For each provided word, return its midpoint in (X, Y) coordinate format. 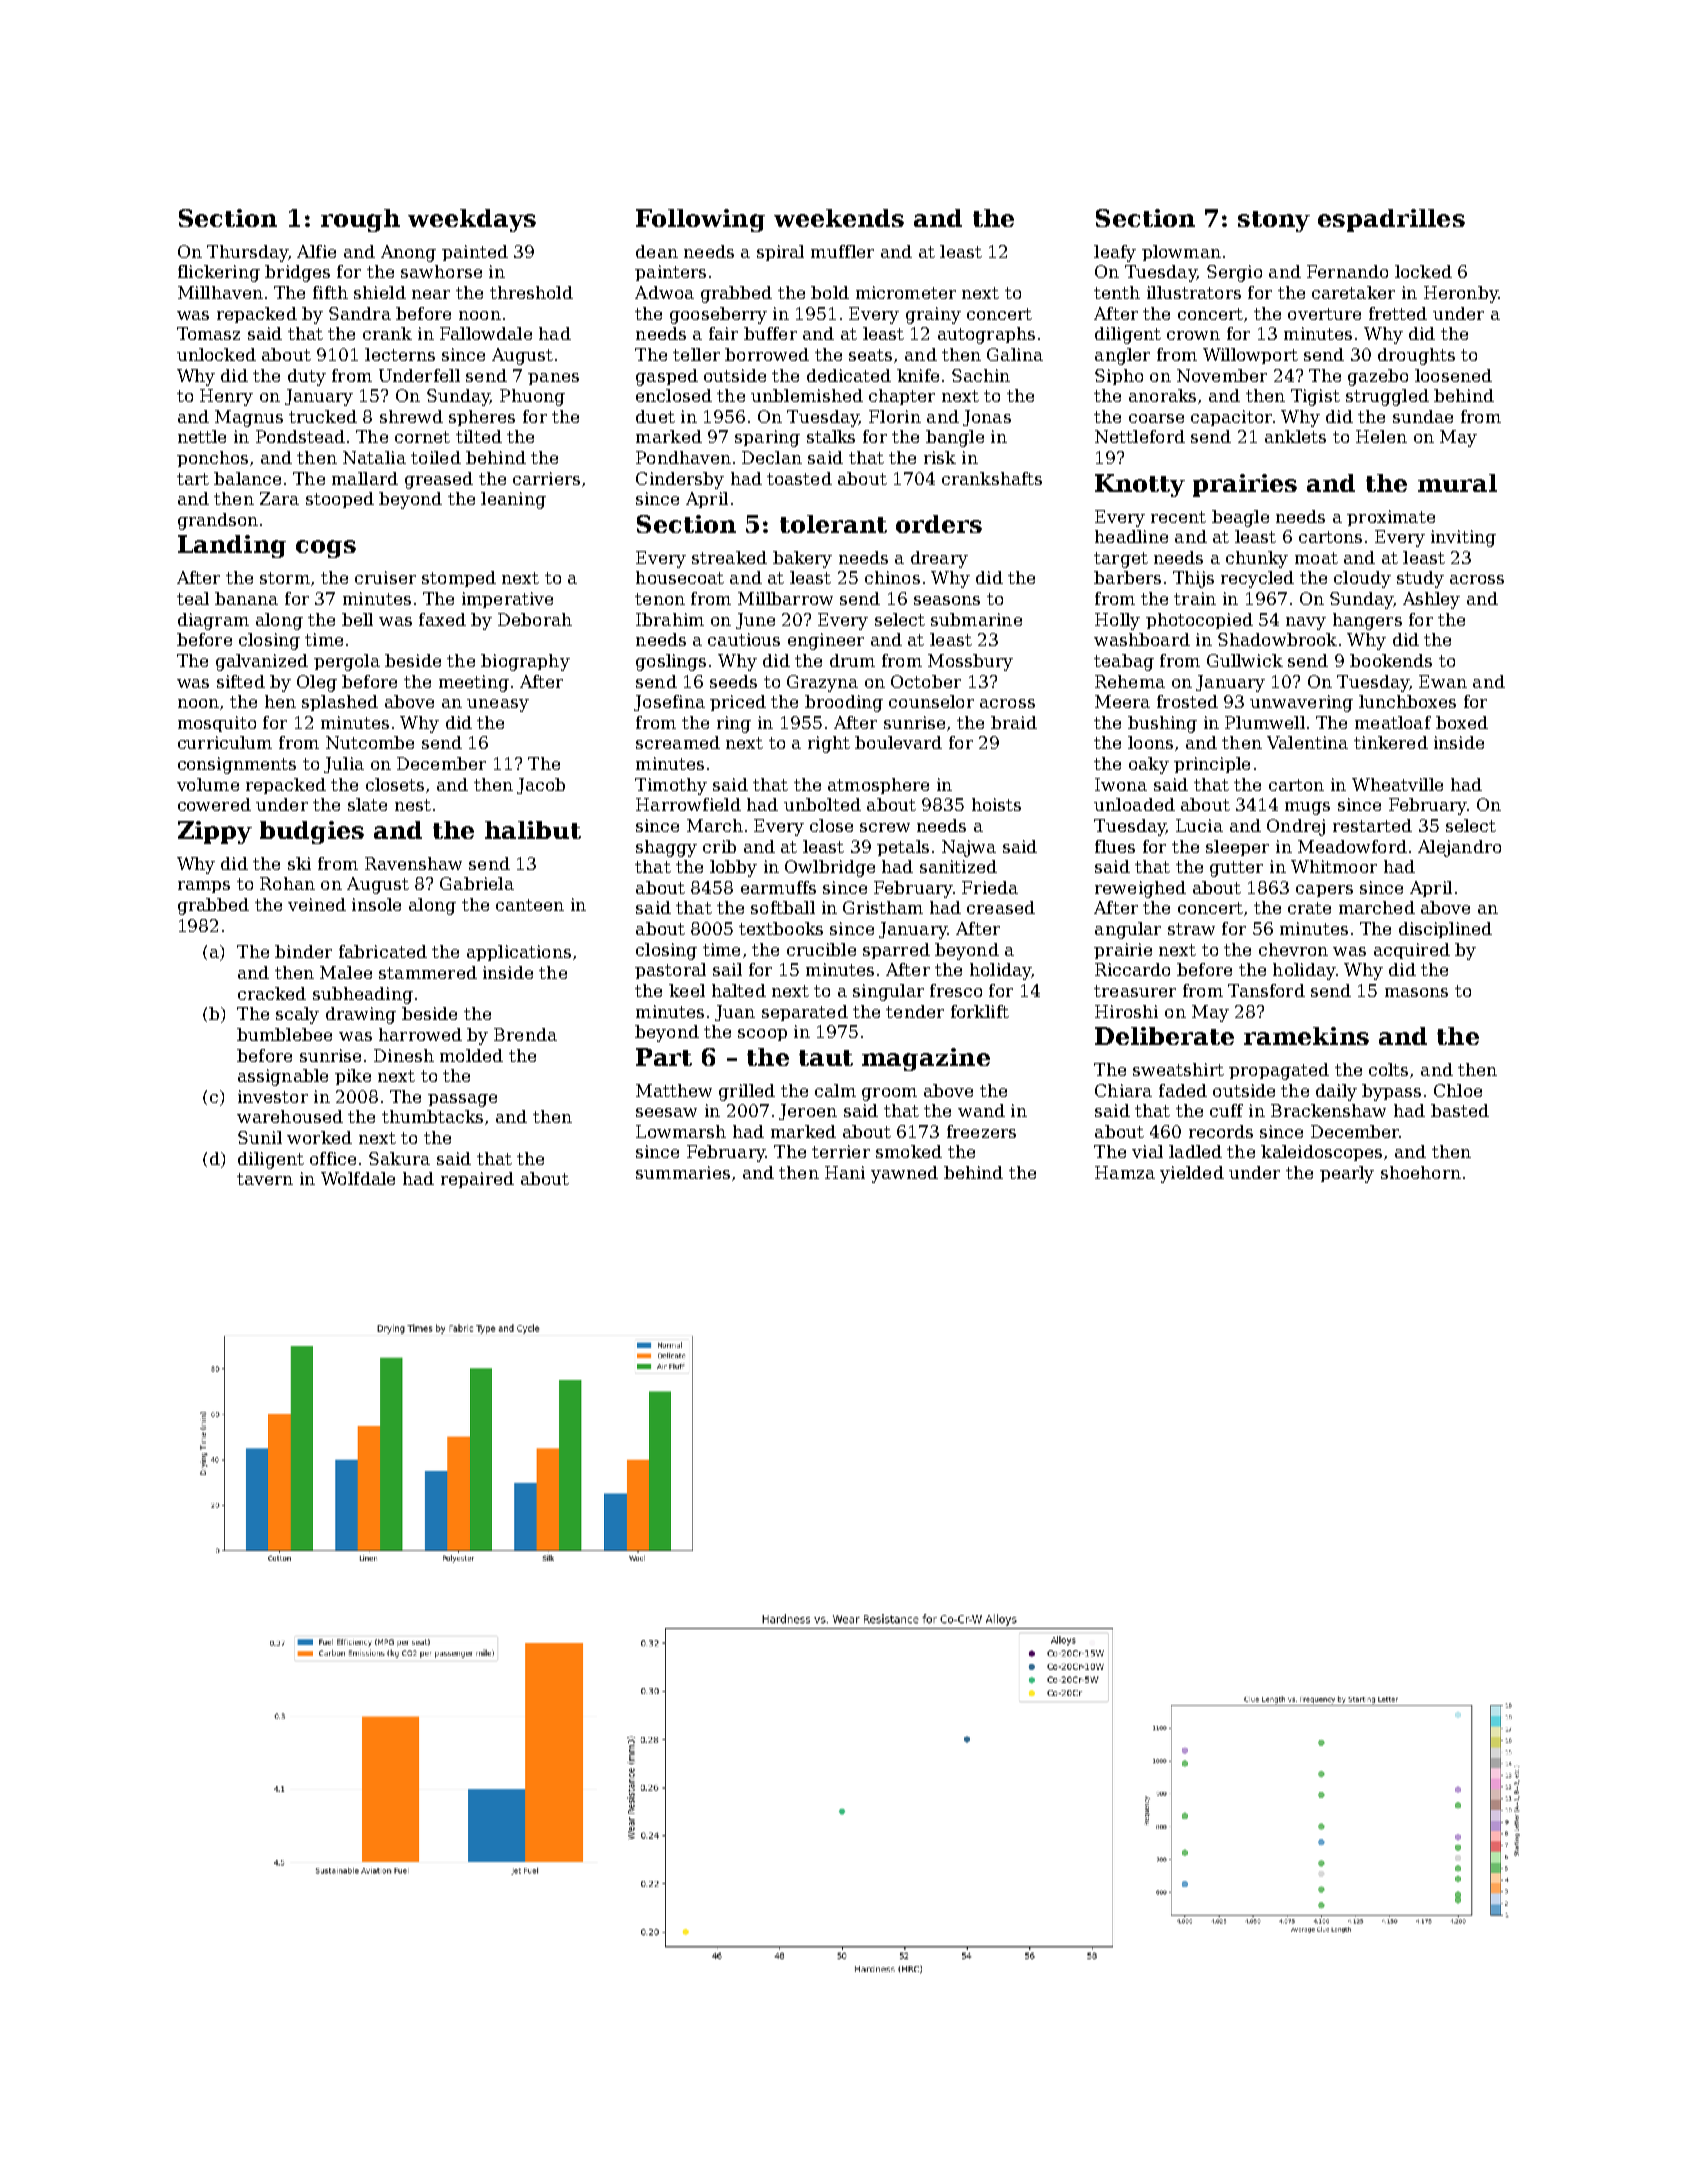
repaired (477, 1180)
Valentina (1307, 742)
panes (553, 379)
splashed (340, 703)
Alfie (316, 251)
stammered (428, 972)
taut (826, 1058)
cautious (744, 639)
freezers (981, 1131)
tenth (1117, 292)
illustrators (1194, 292)
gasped (667, 377)
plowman (1181, 253)
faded (1183, 1090)
